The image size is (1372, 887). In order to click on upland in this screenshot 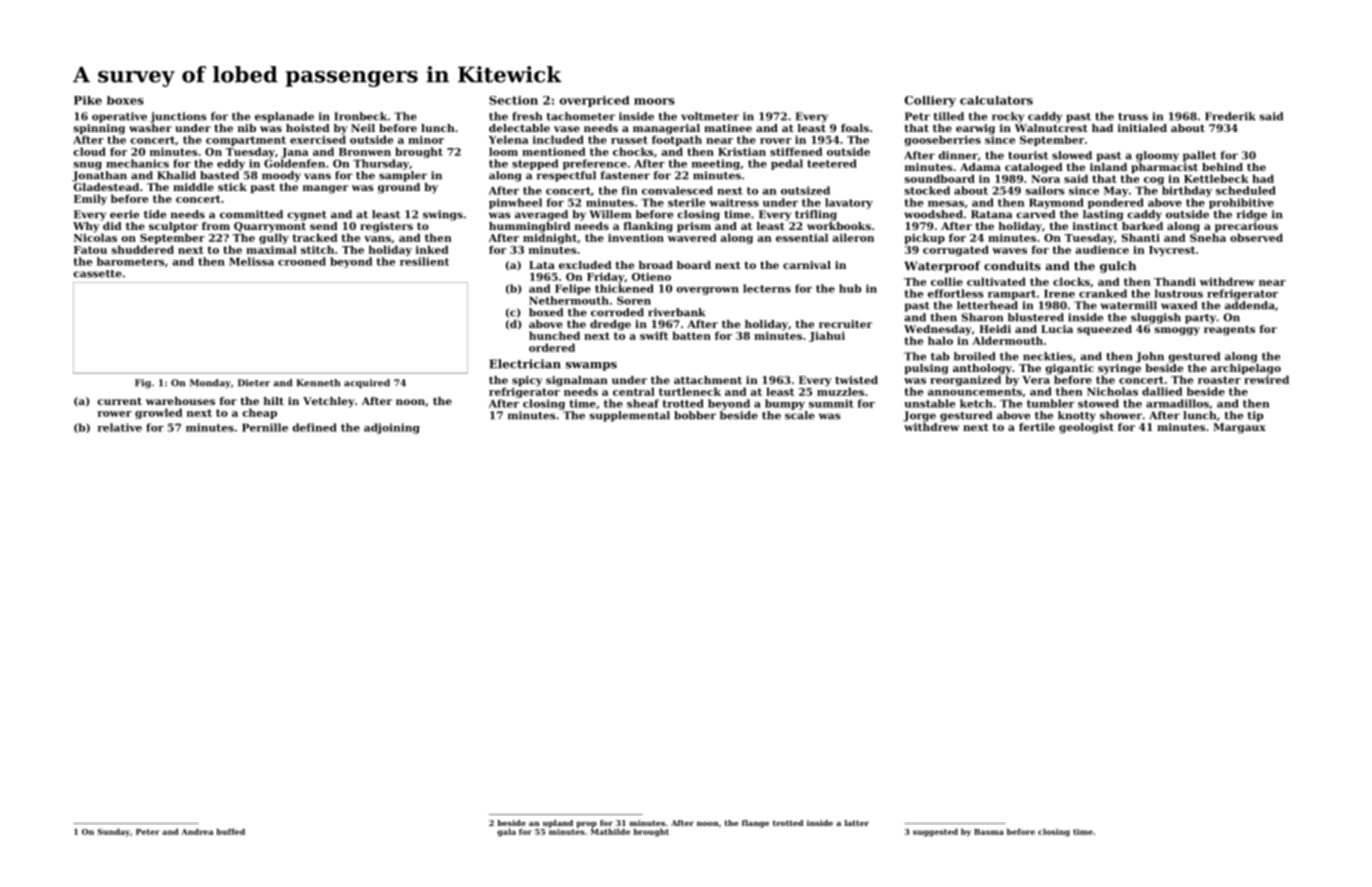, I will do `click(558, 824)`.
